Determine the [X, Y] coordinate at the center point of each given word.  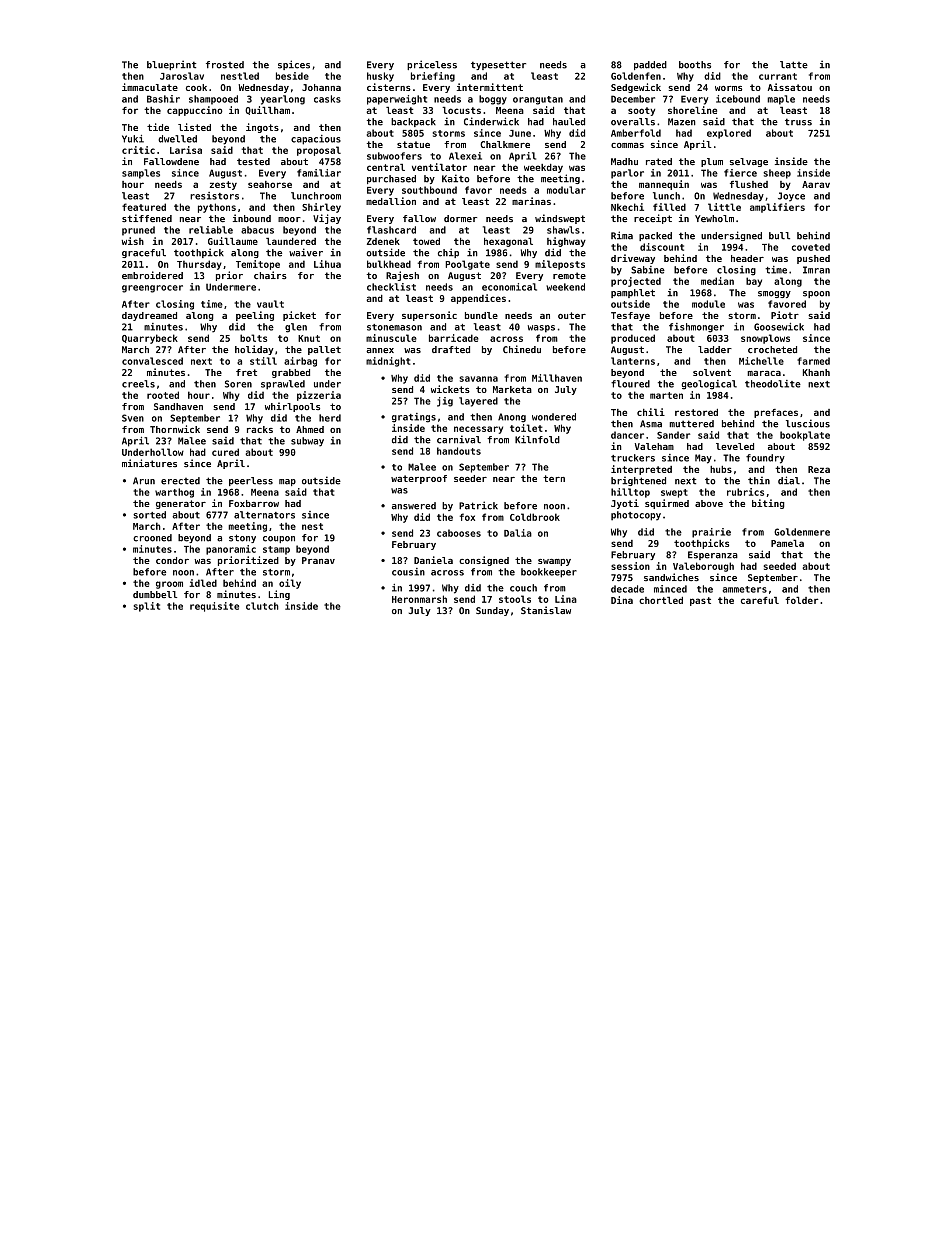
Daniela [433, 560]
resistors [214, 196]
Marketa [512, 389]
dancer [627, 435]
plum [712, 162]
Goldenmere [802, 532]
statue [413, 144]
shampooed [213, 100]
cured [225, 452]
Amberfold [636, 133]
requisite [214, 607]
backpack [413, 122]
